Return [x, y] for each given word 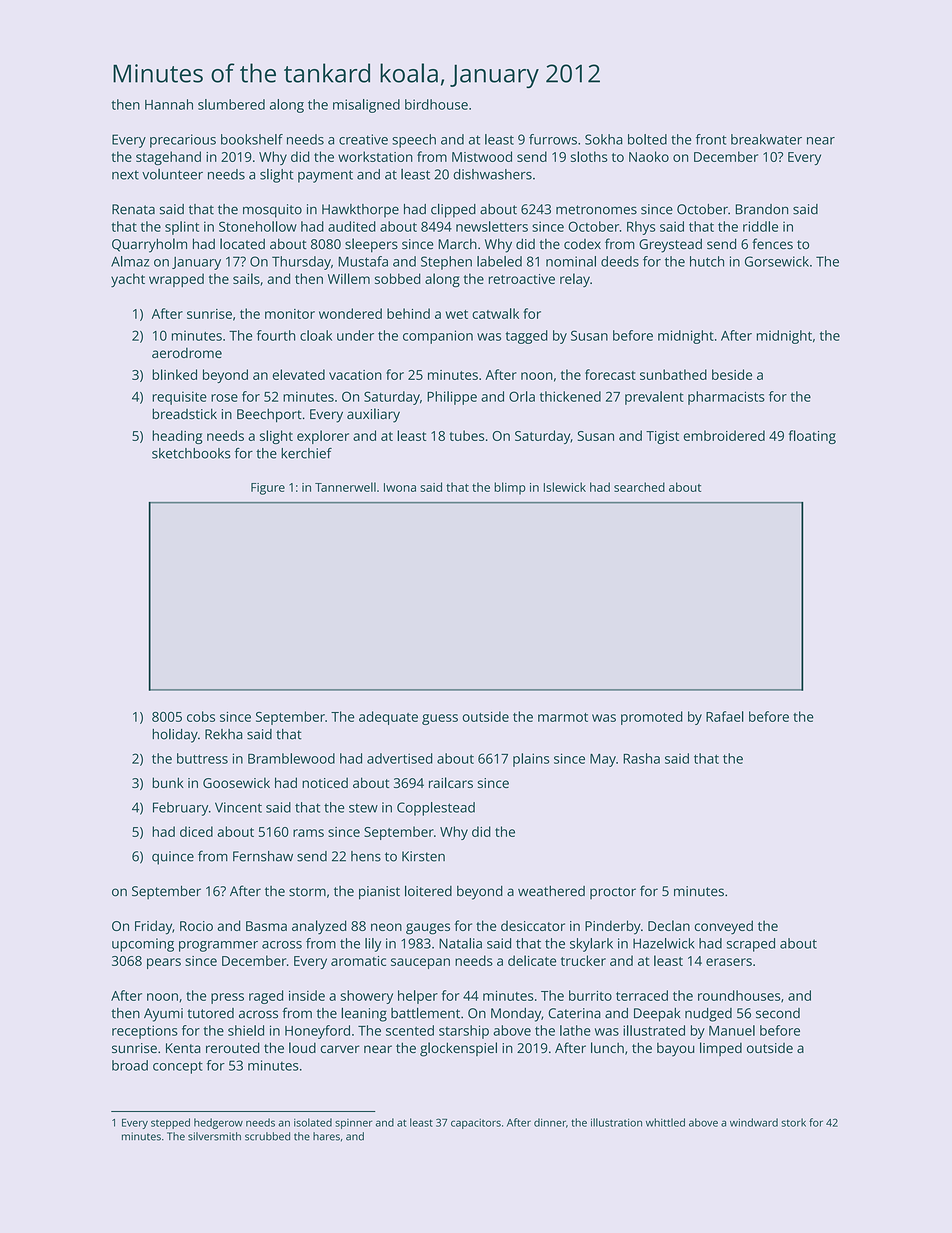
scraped [751, 945]
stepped [170, 1123]
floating [812, 437]
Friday [153, 927]
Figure [268, 489]
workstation [375, 156]
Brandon [761, 209]
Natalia [460, 943]
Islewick [565, 487]
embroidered [724, 435]
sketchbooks [191, 453]
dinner [550, 1122]
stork [793, 1122]
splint [182, 228]
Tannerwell [345, 487]
